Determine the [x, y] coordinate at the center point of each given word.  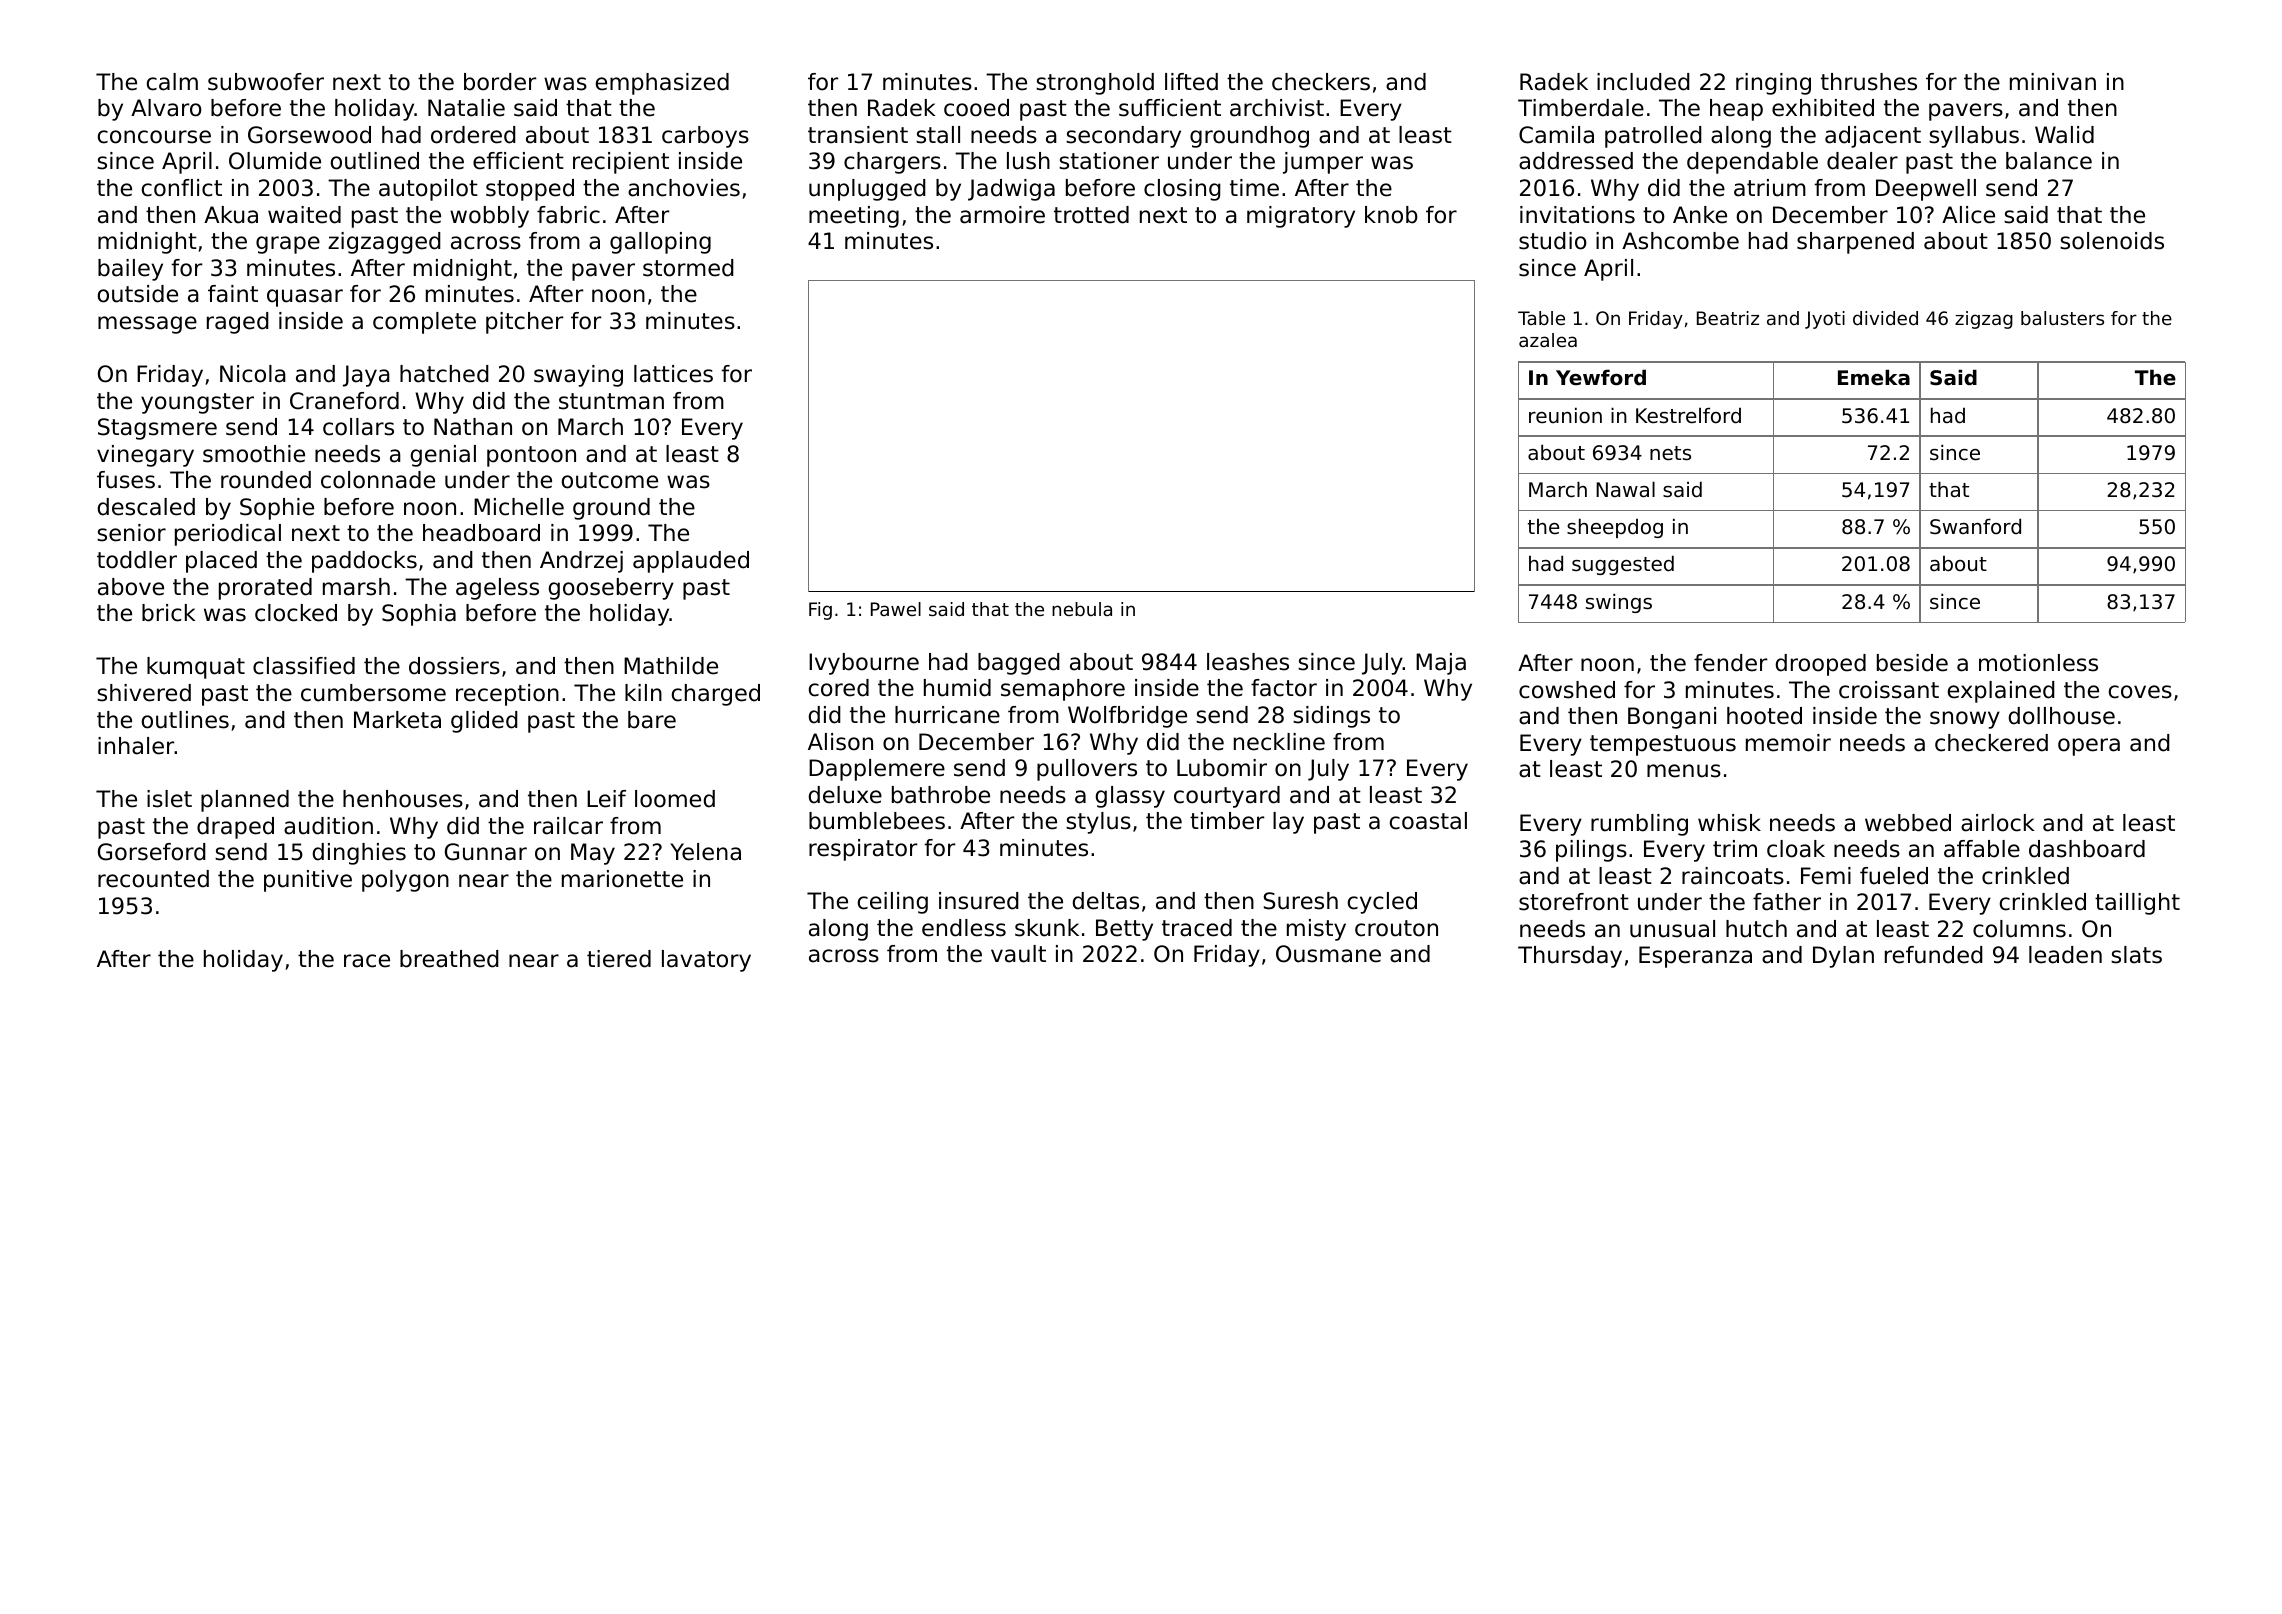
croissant [1889, 690]
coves [2140, 692]
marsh [356, 587]
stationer [1109, 161]
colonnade [378, 480]
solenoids [2112, 241]
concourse [154, 137]
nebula [1082, 609]
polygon [405, 881]
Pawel [896, 609]
